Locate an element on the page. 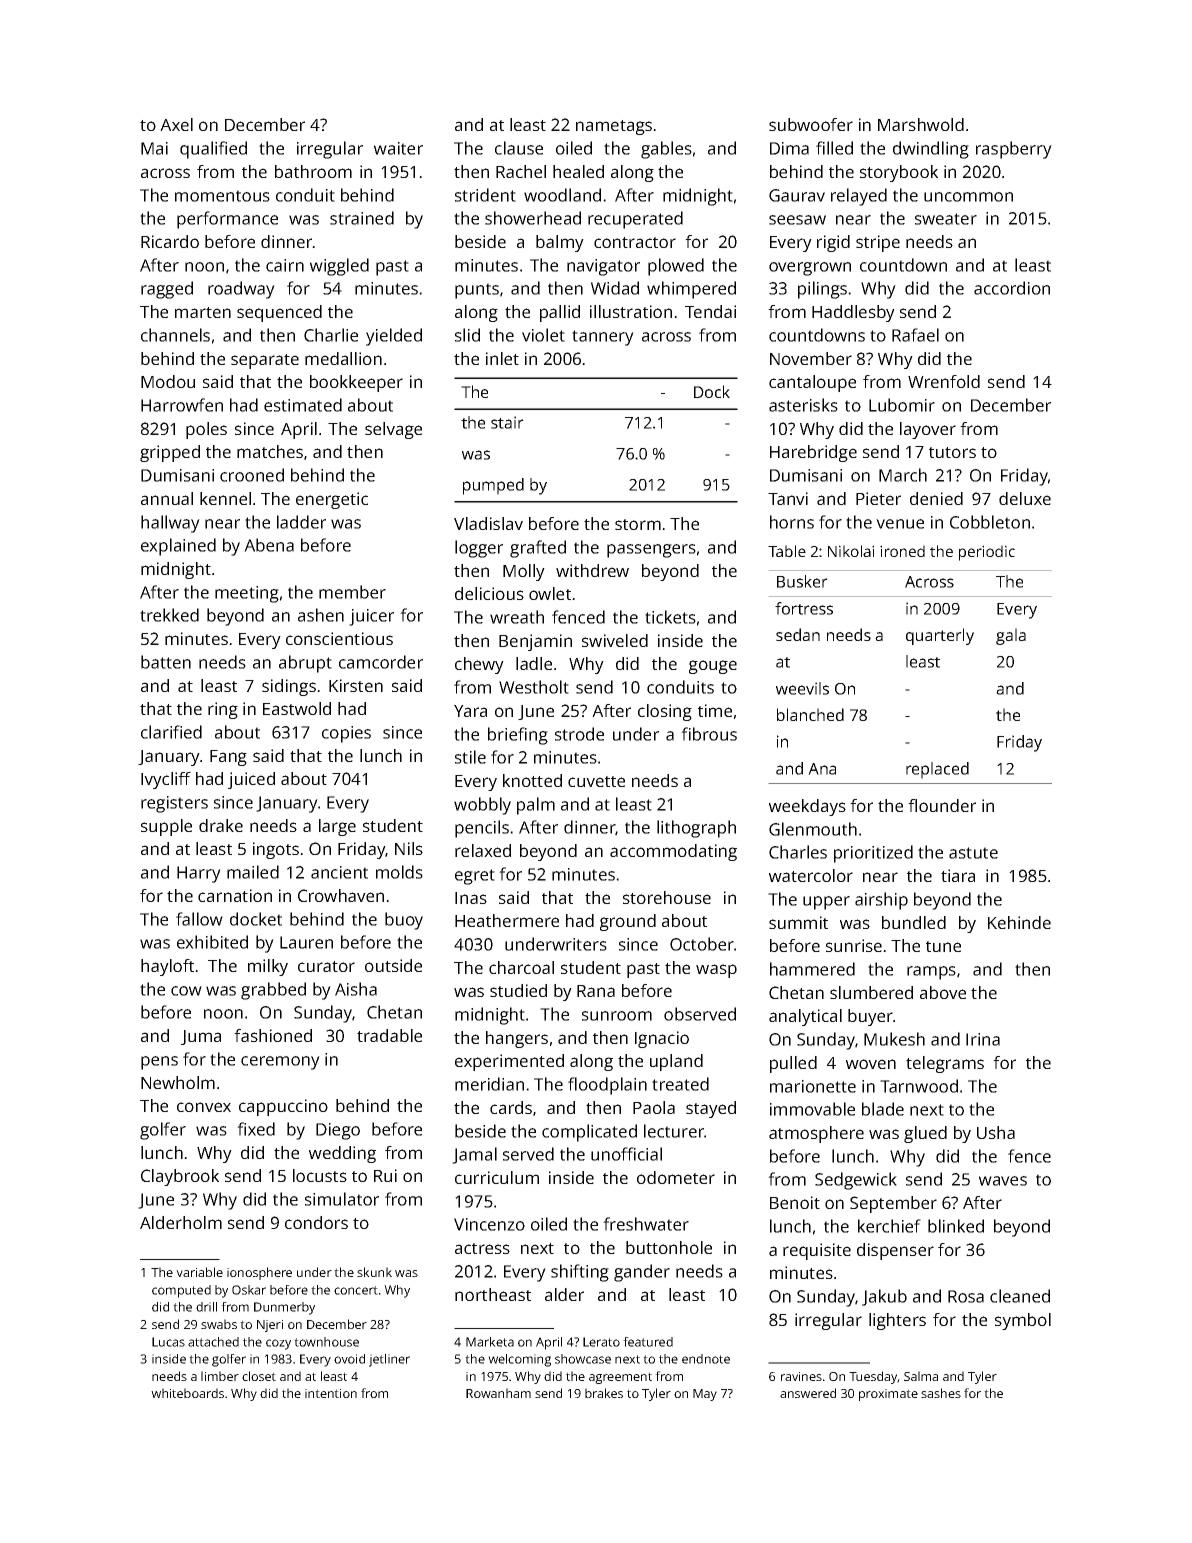 The width and height of the image is (1192, 1543). exhibited is located at coordinates (212, 942).
